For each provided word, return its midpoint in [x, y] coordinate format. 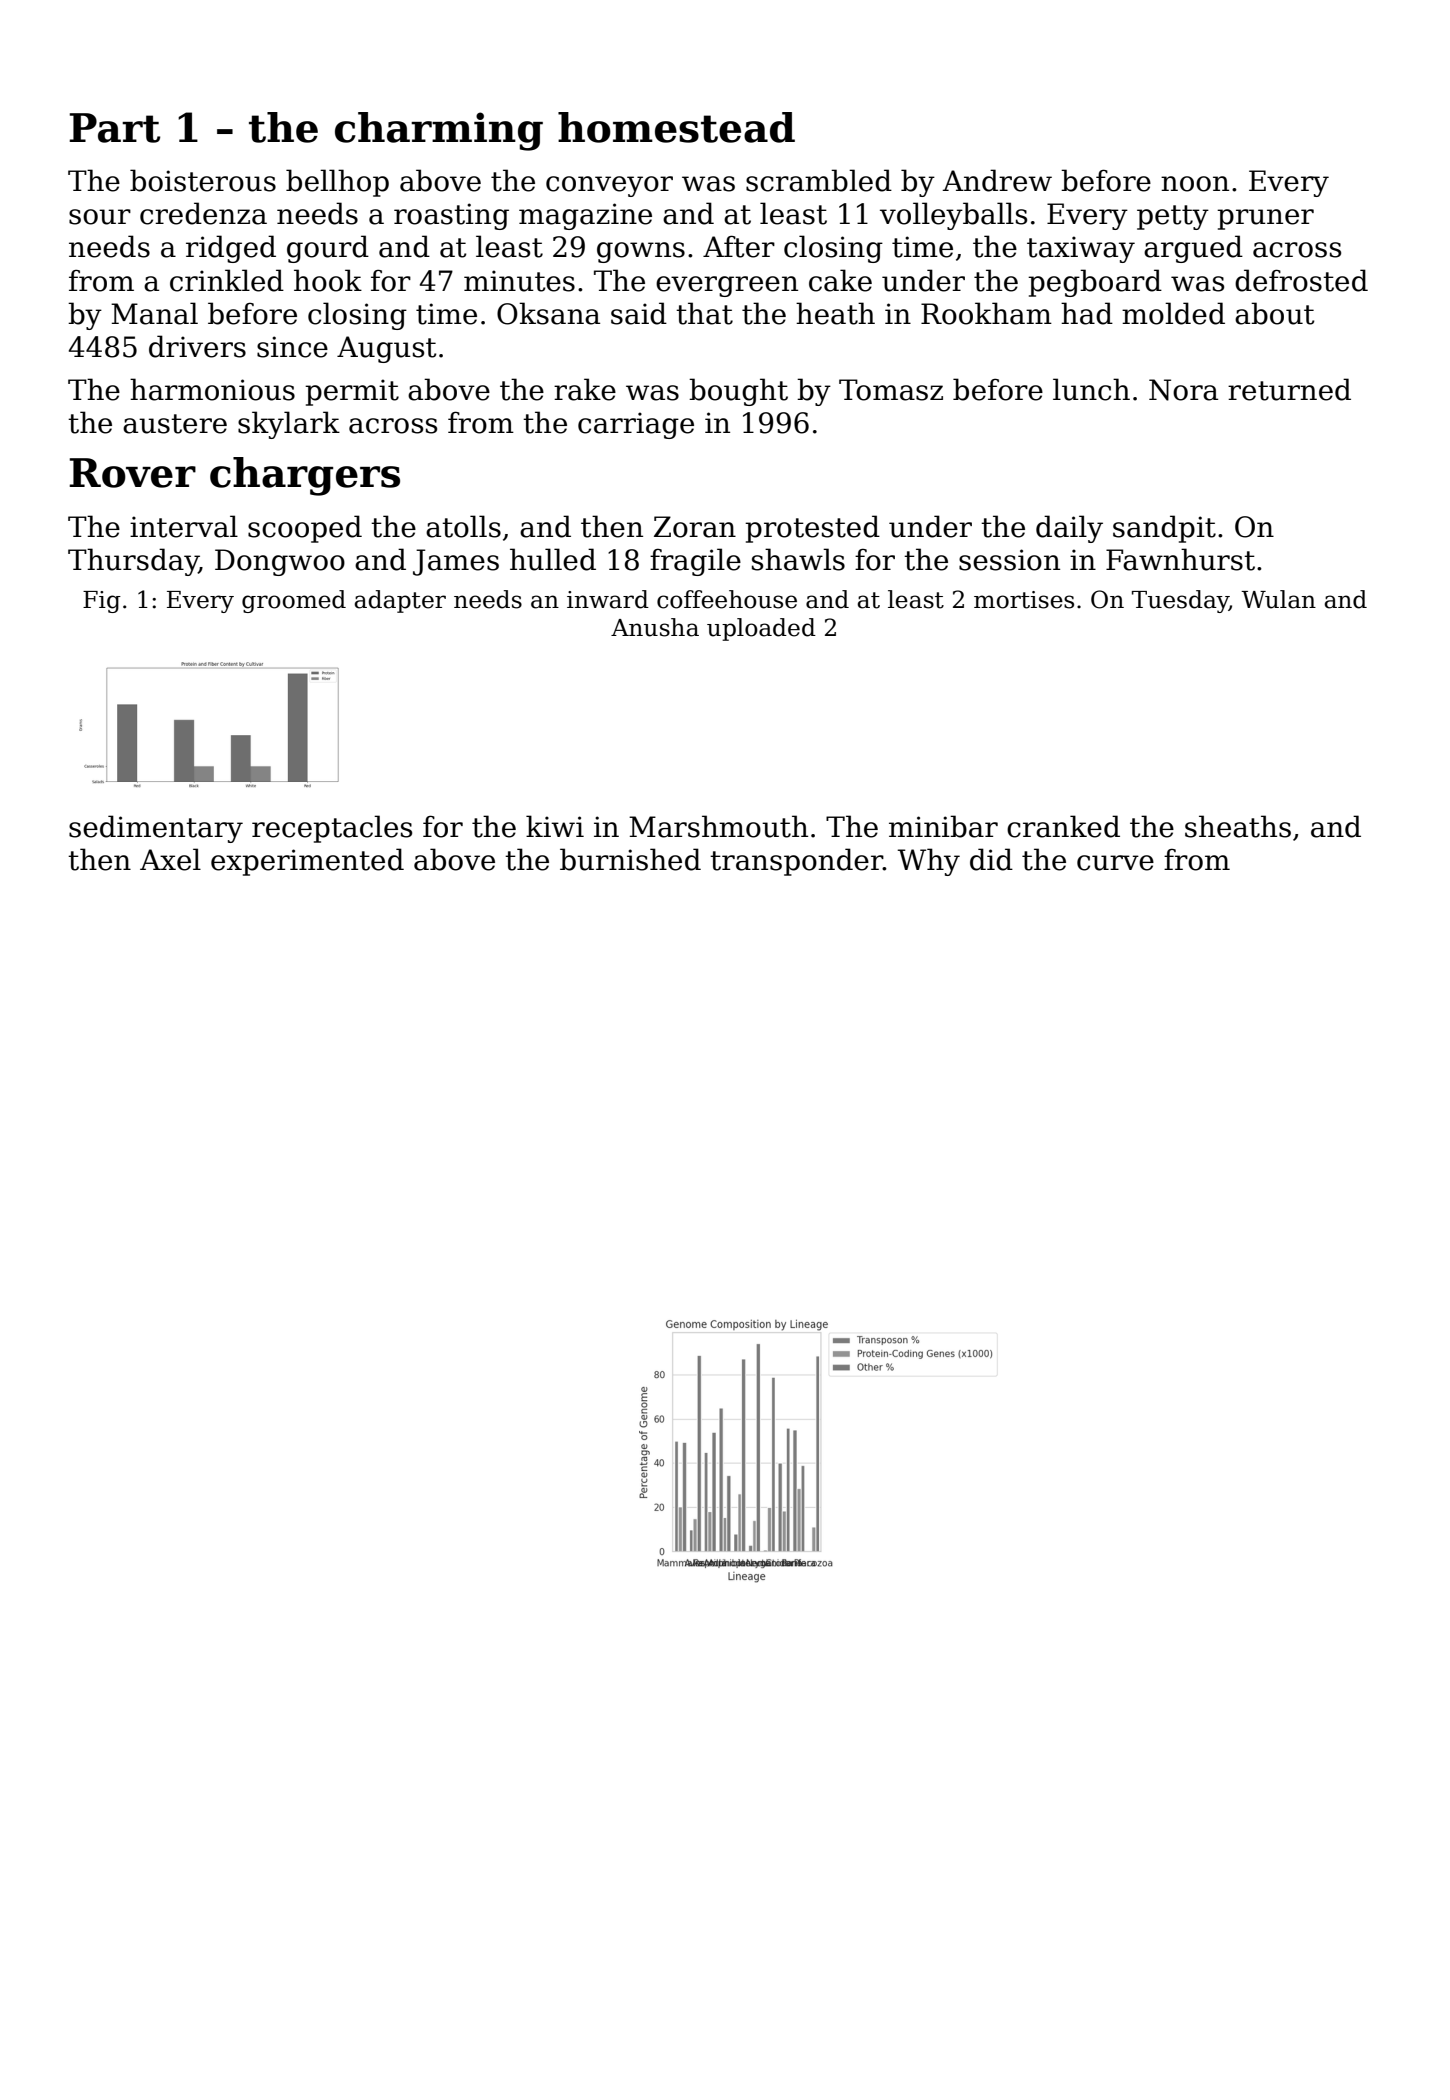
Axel [170, 859]
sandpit [1164, 529]
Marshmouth [718, 826]
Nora [1183, 390]
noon [1195, 184]
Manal [154, 313]
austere [175, 424]
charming [439, 131]
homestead [676, 127]
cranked [1063, 826]
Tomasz [891, 390]
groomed [294, 601]
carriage [636, 425]
